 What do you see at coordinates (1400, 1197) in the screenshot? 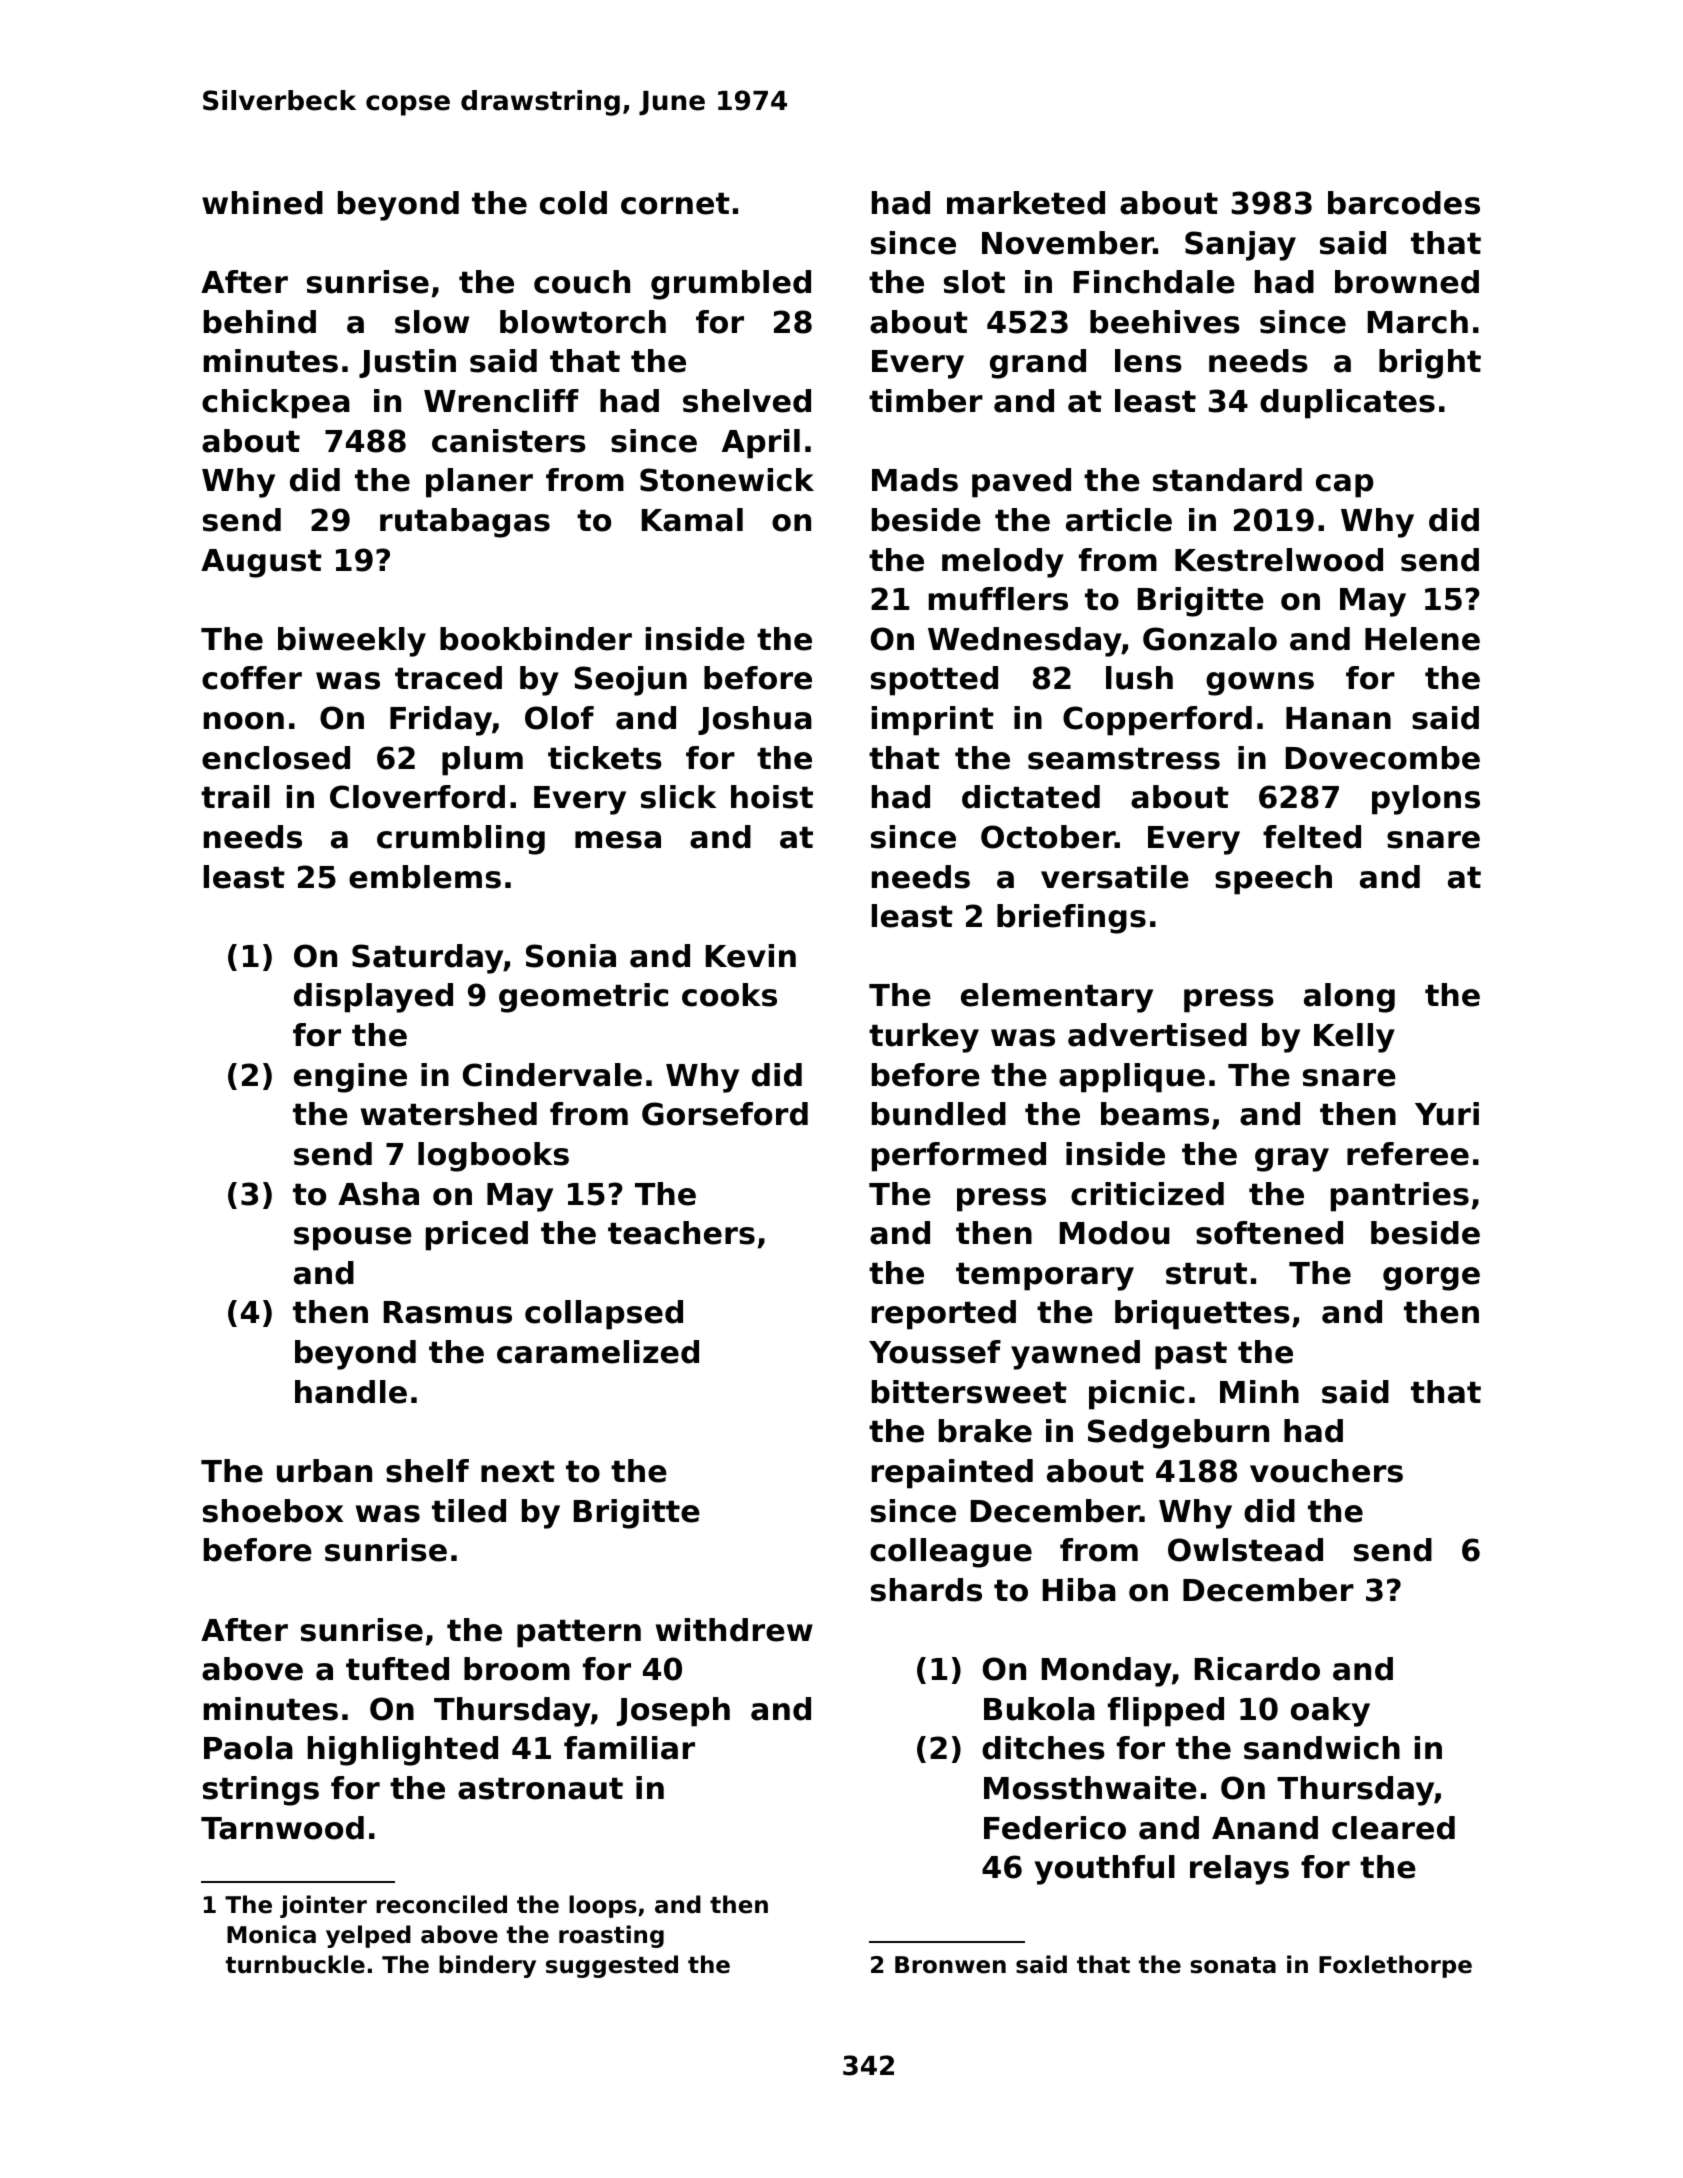
I see `pantries` at bounding box center [1400, 1197].
